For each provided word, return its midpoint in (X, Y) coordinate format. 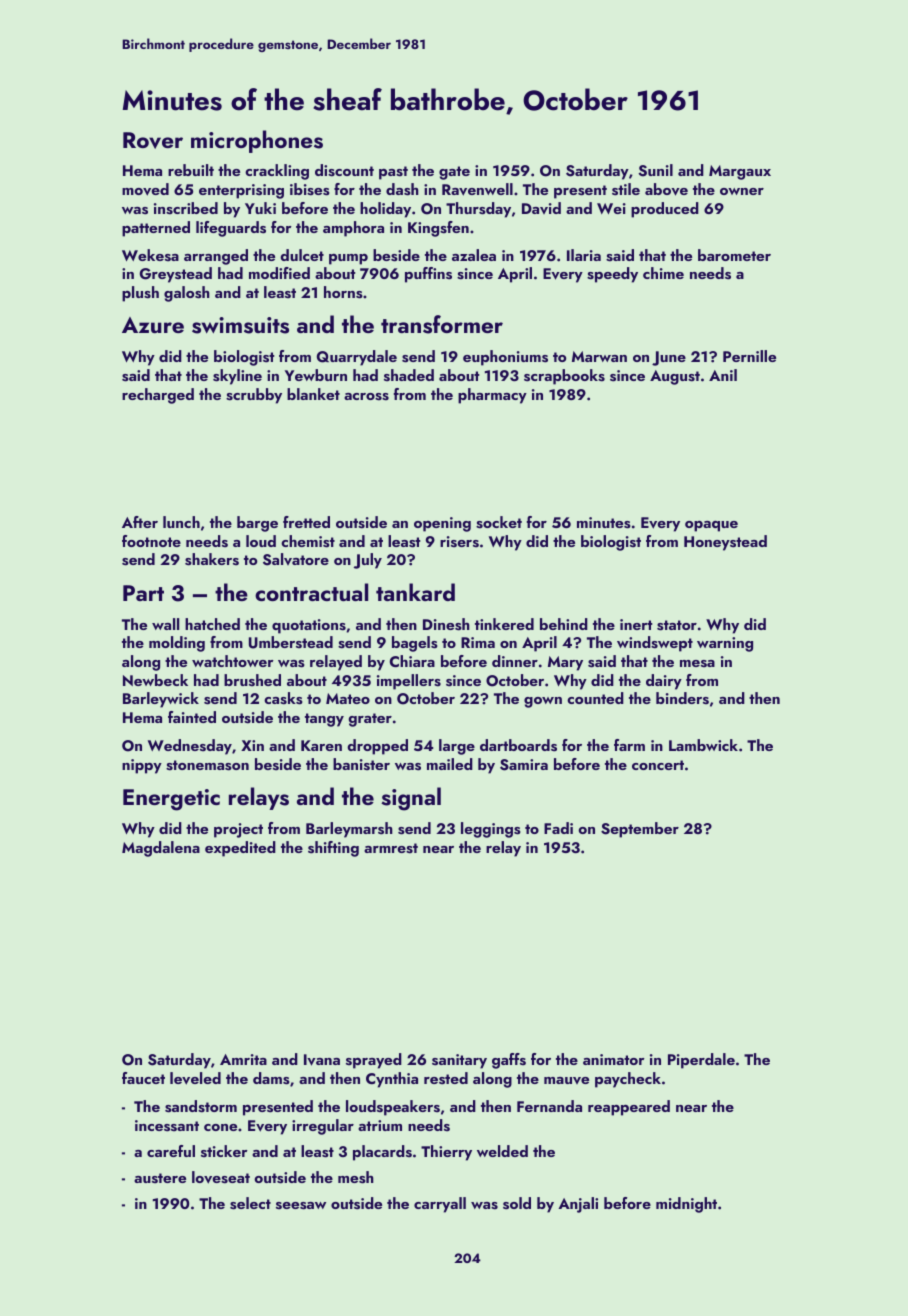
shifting (333, 849)
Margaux (740, 172)
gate (454, 173)
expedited (240, 849)
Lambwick (703, 745)
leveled (195, 1078)
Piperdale (701, 1061)
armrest (391, 848)
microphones (257, 141)
